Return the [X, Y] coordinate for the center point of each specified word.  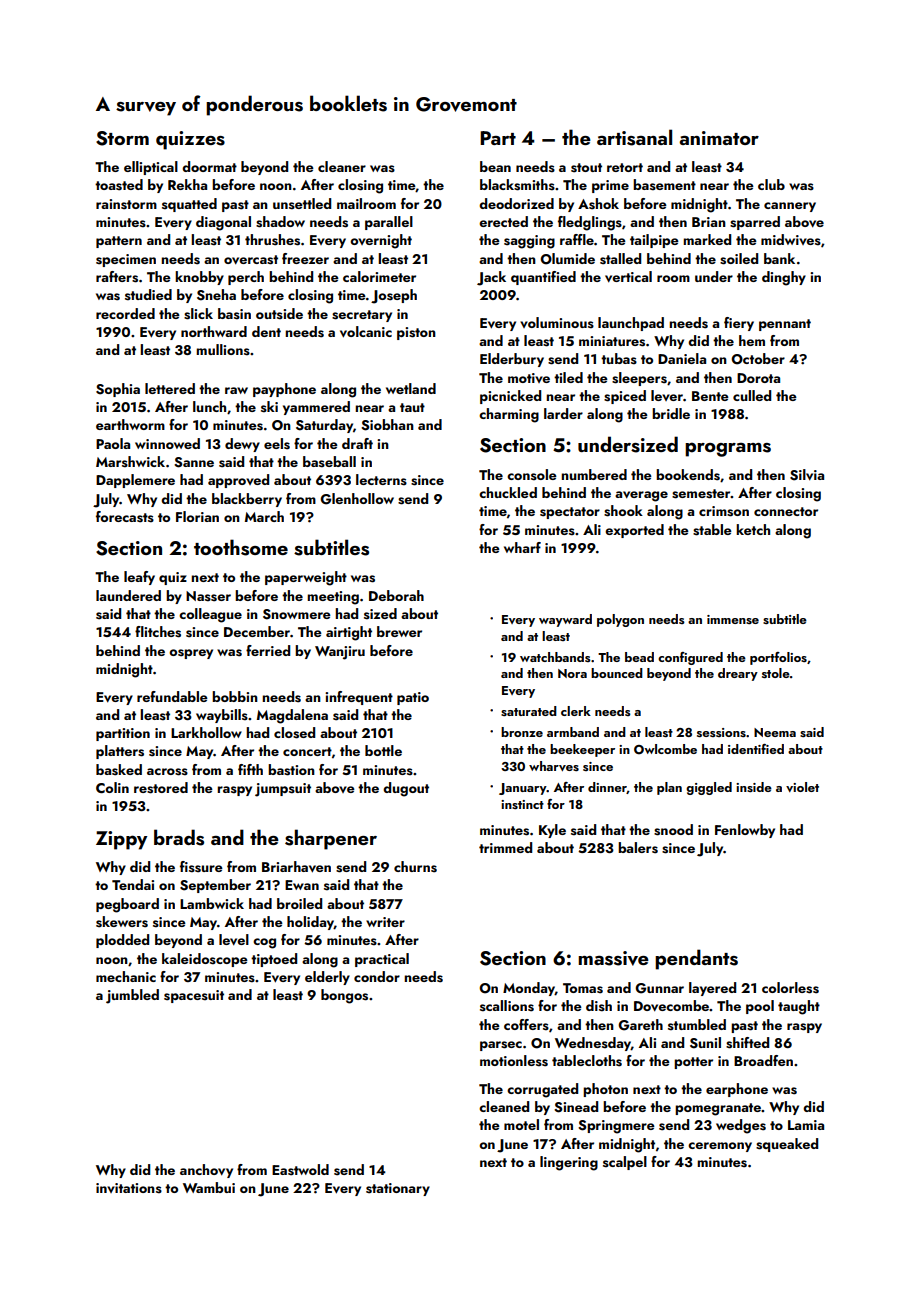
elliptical [151, 168]
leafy [139, 578]
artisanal [634, 137]
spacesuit [194, 996]
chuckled [508, 492]
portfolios [778, 658]
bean [495, 166]
